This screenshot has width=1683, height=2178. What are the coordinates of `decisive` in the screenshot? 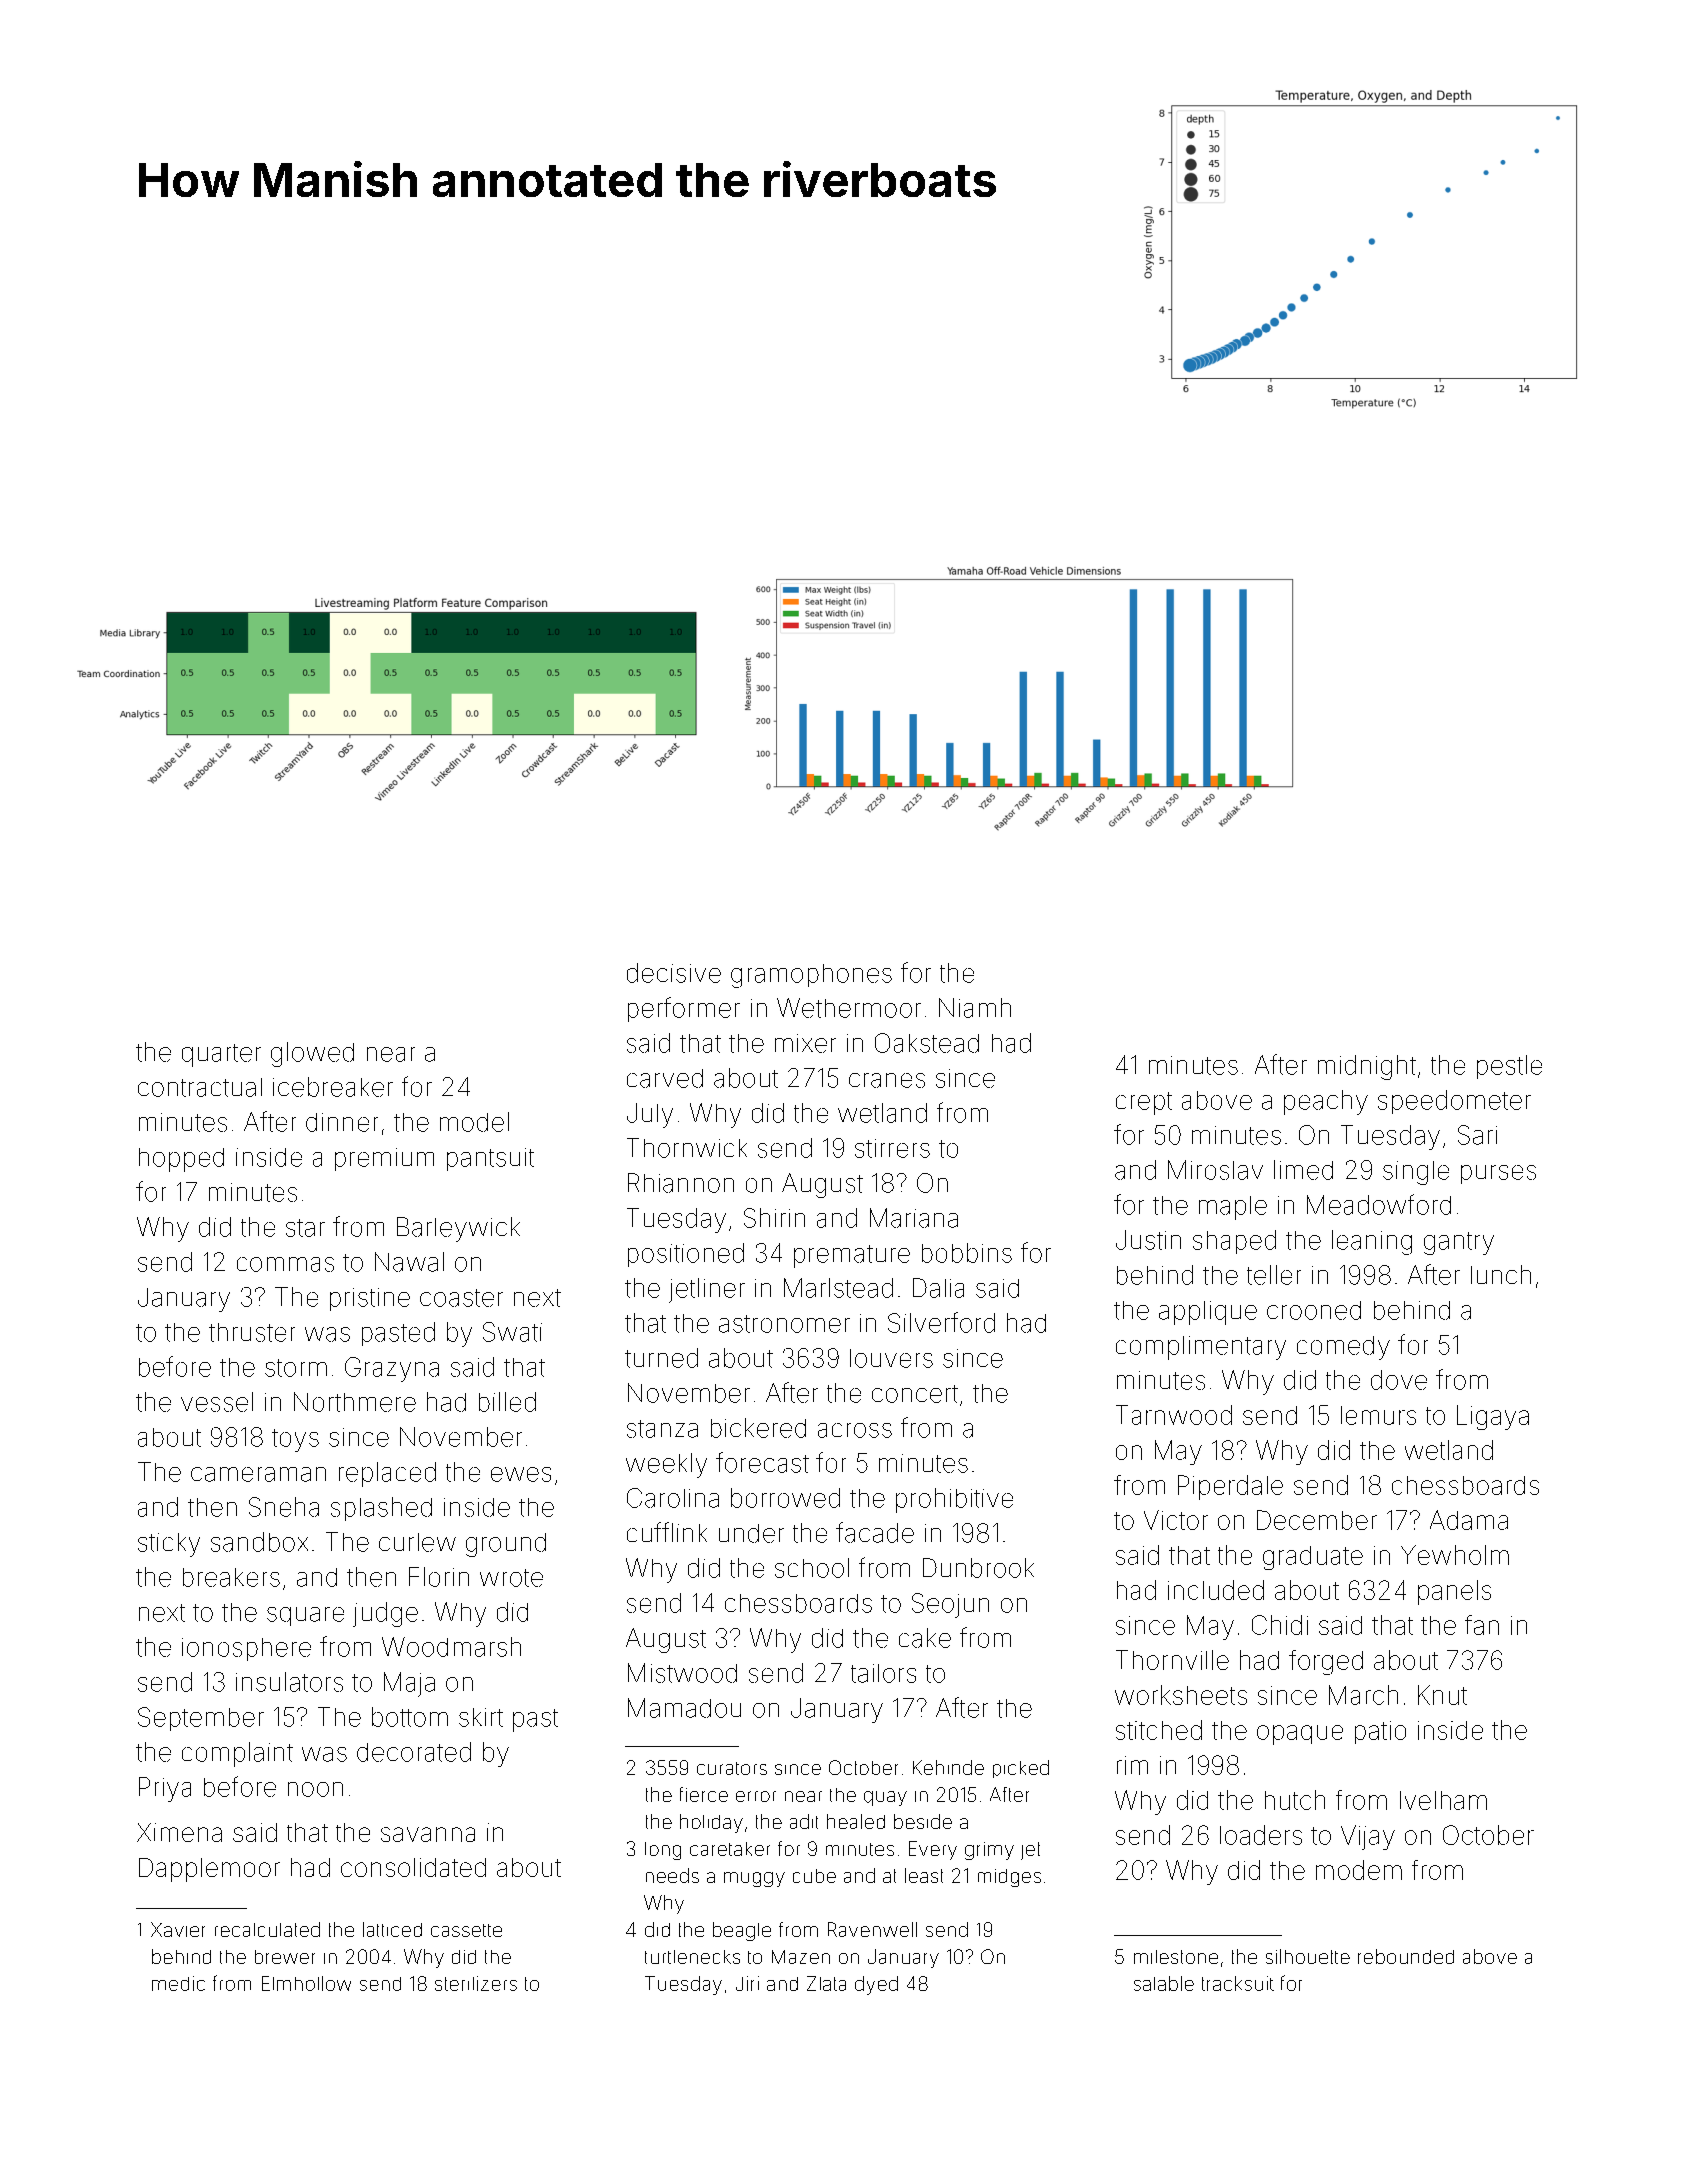 It's located at (674, 973).
